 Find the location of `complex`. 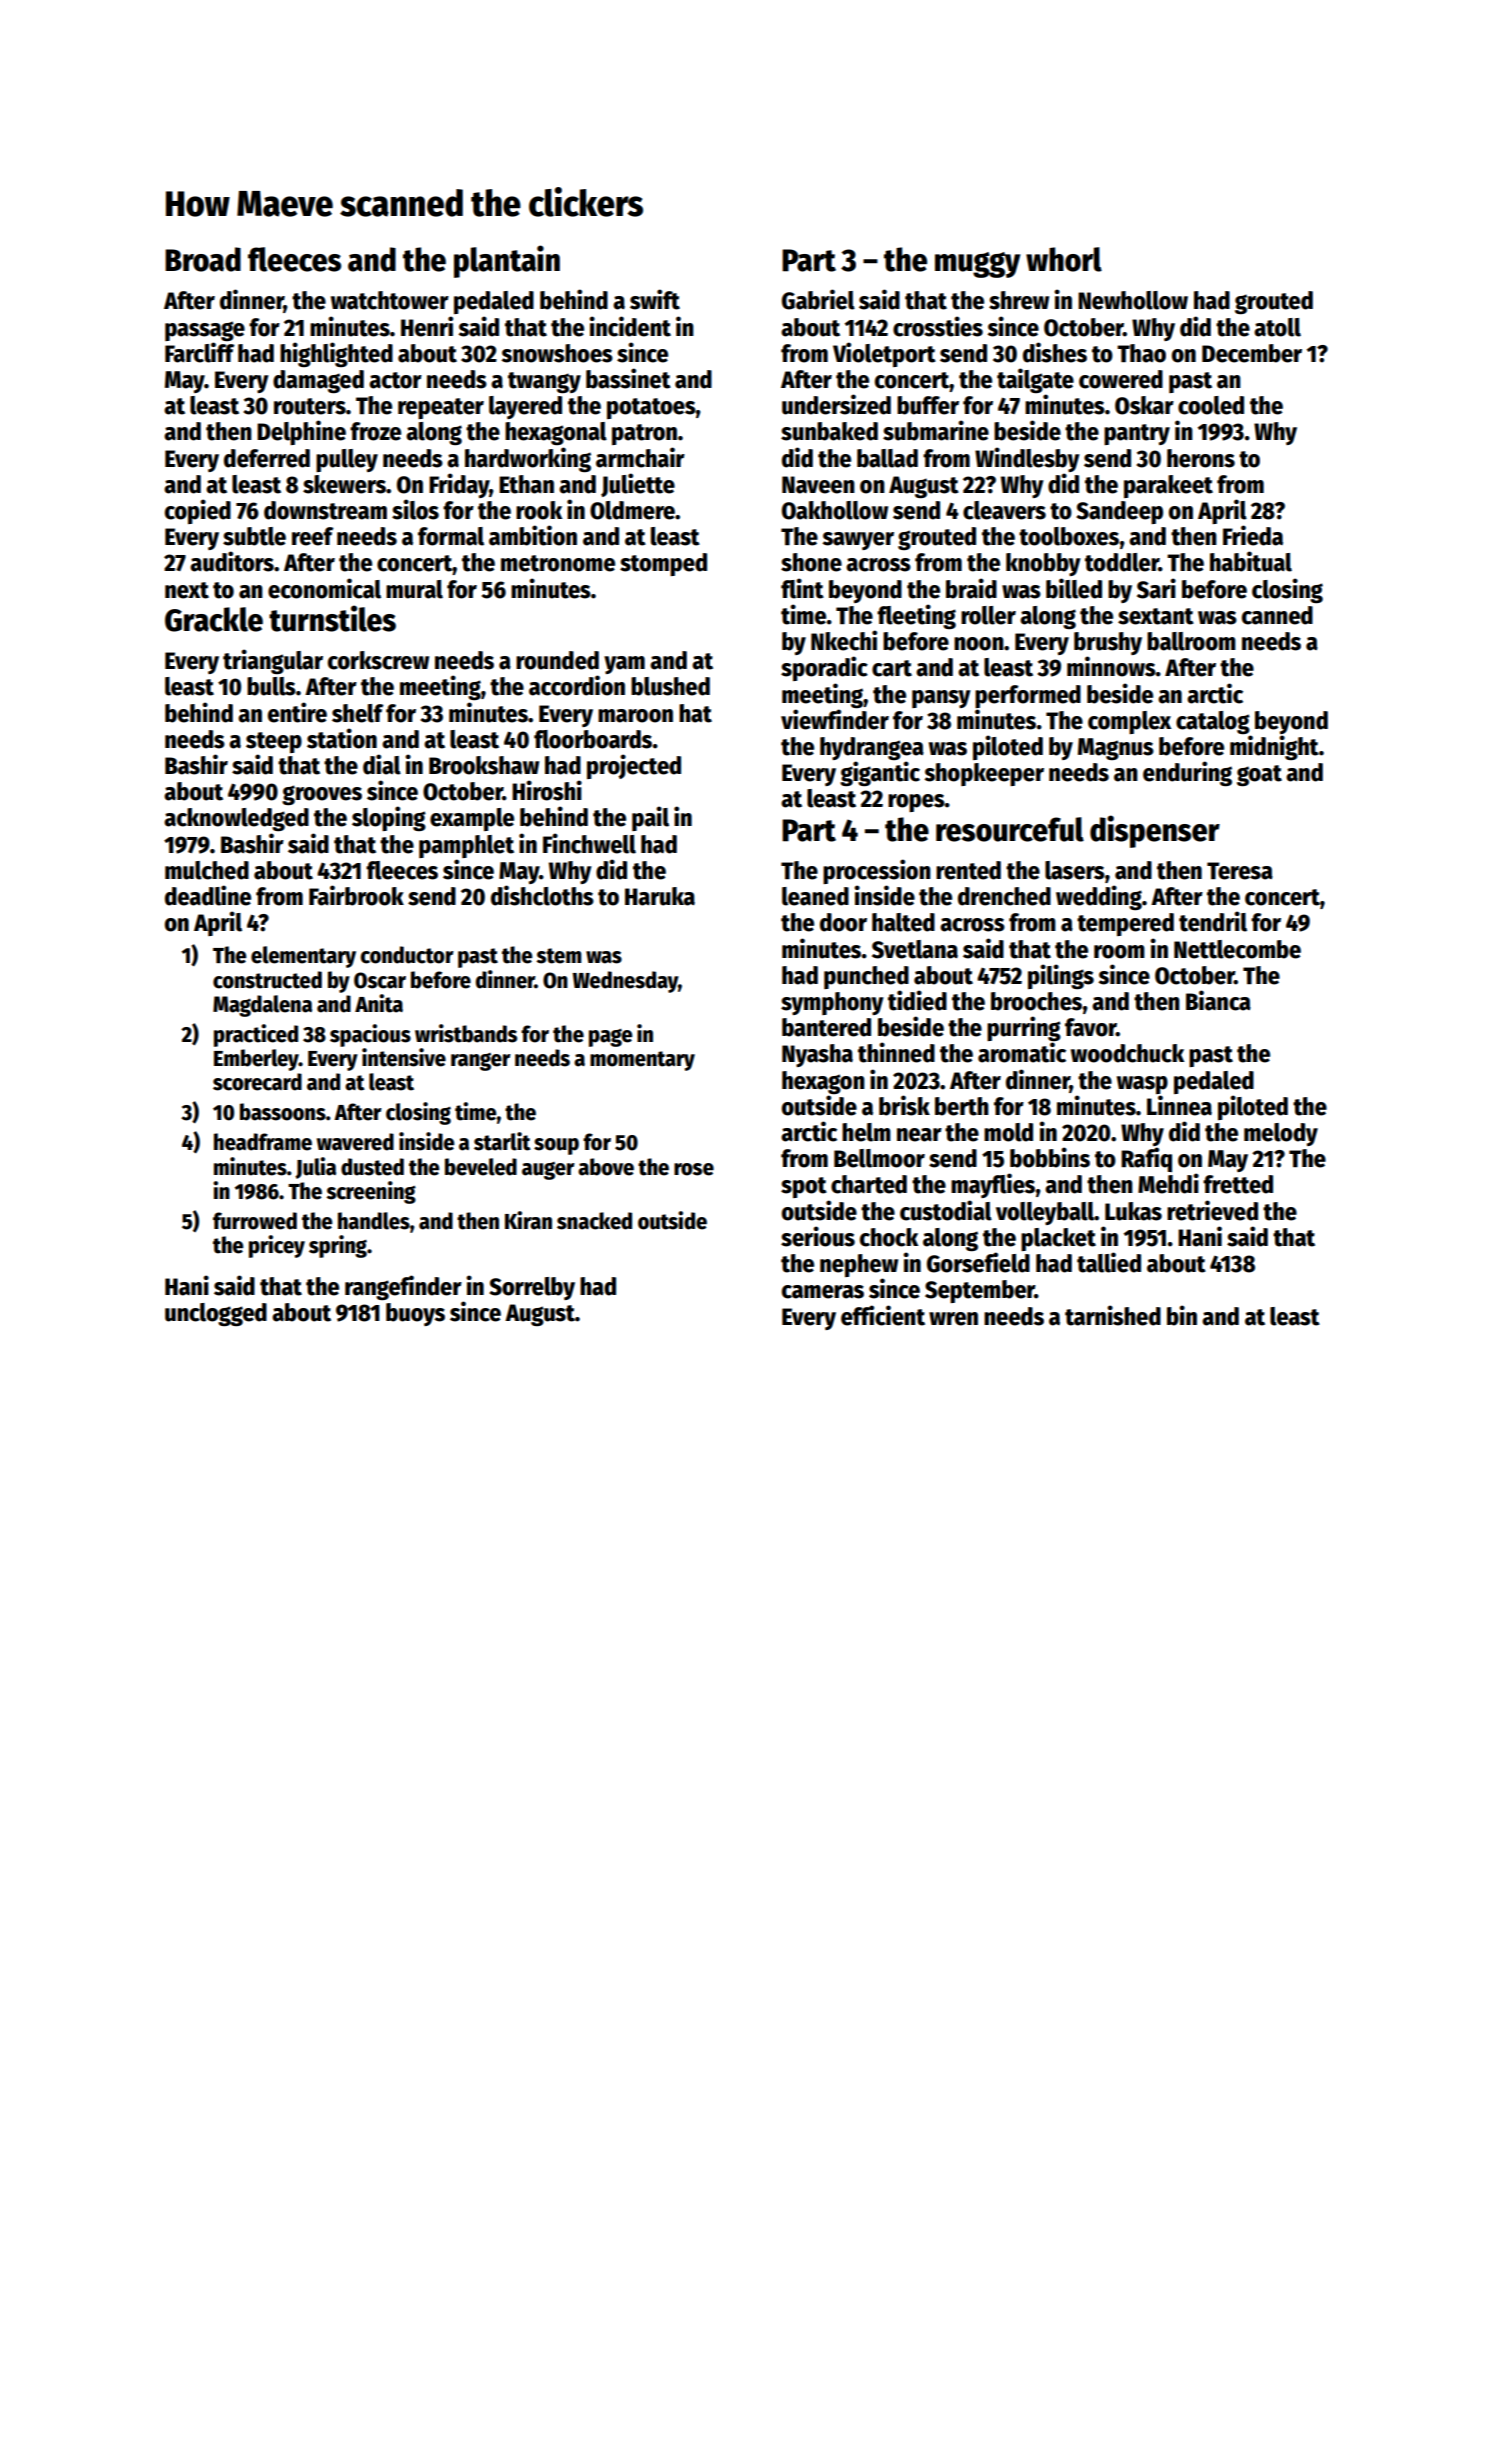

complex is located at coordinates (1129, 722).
